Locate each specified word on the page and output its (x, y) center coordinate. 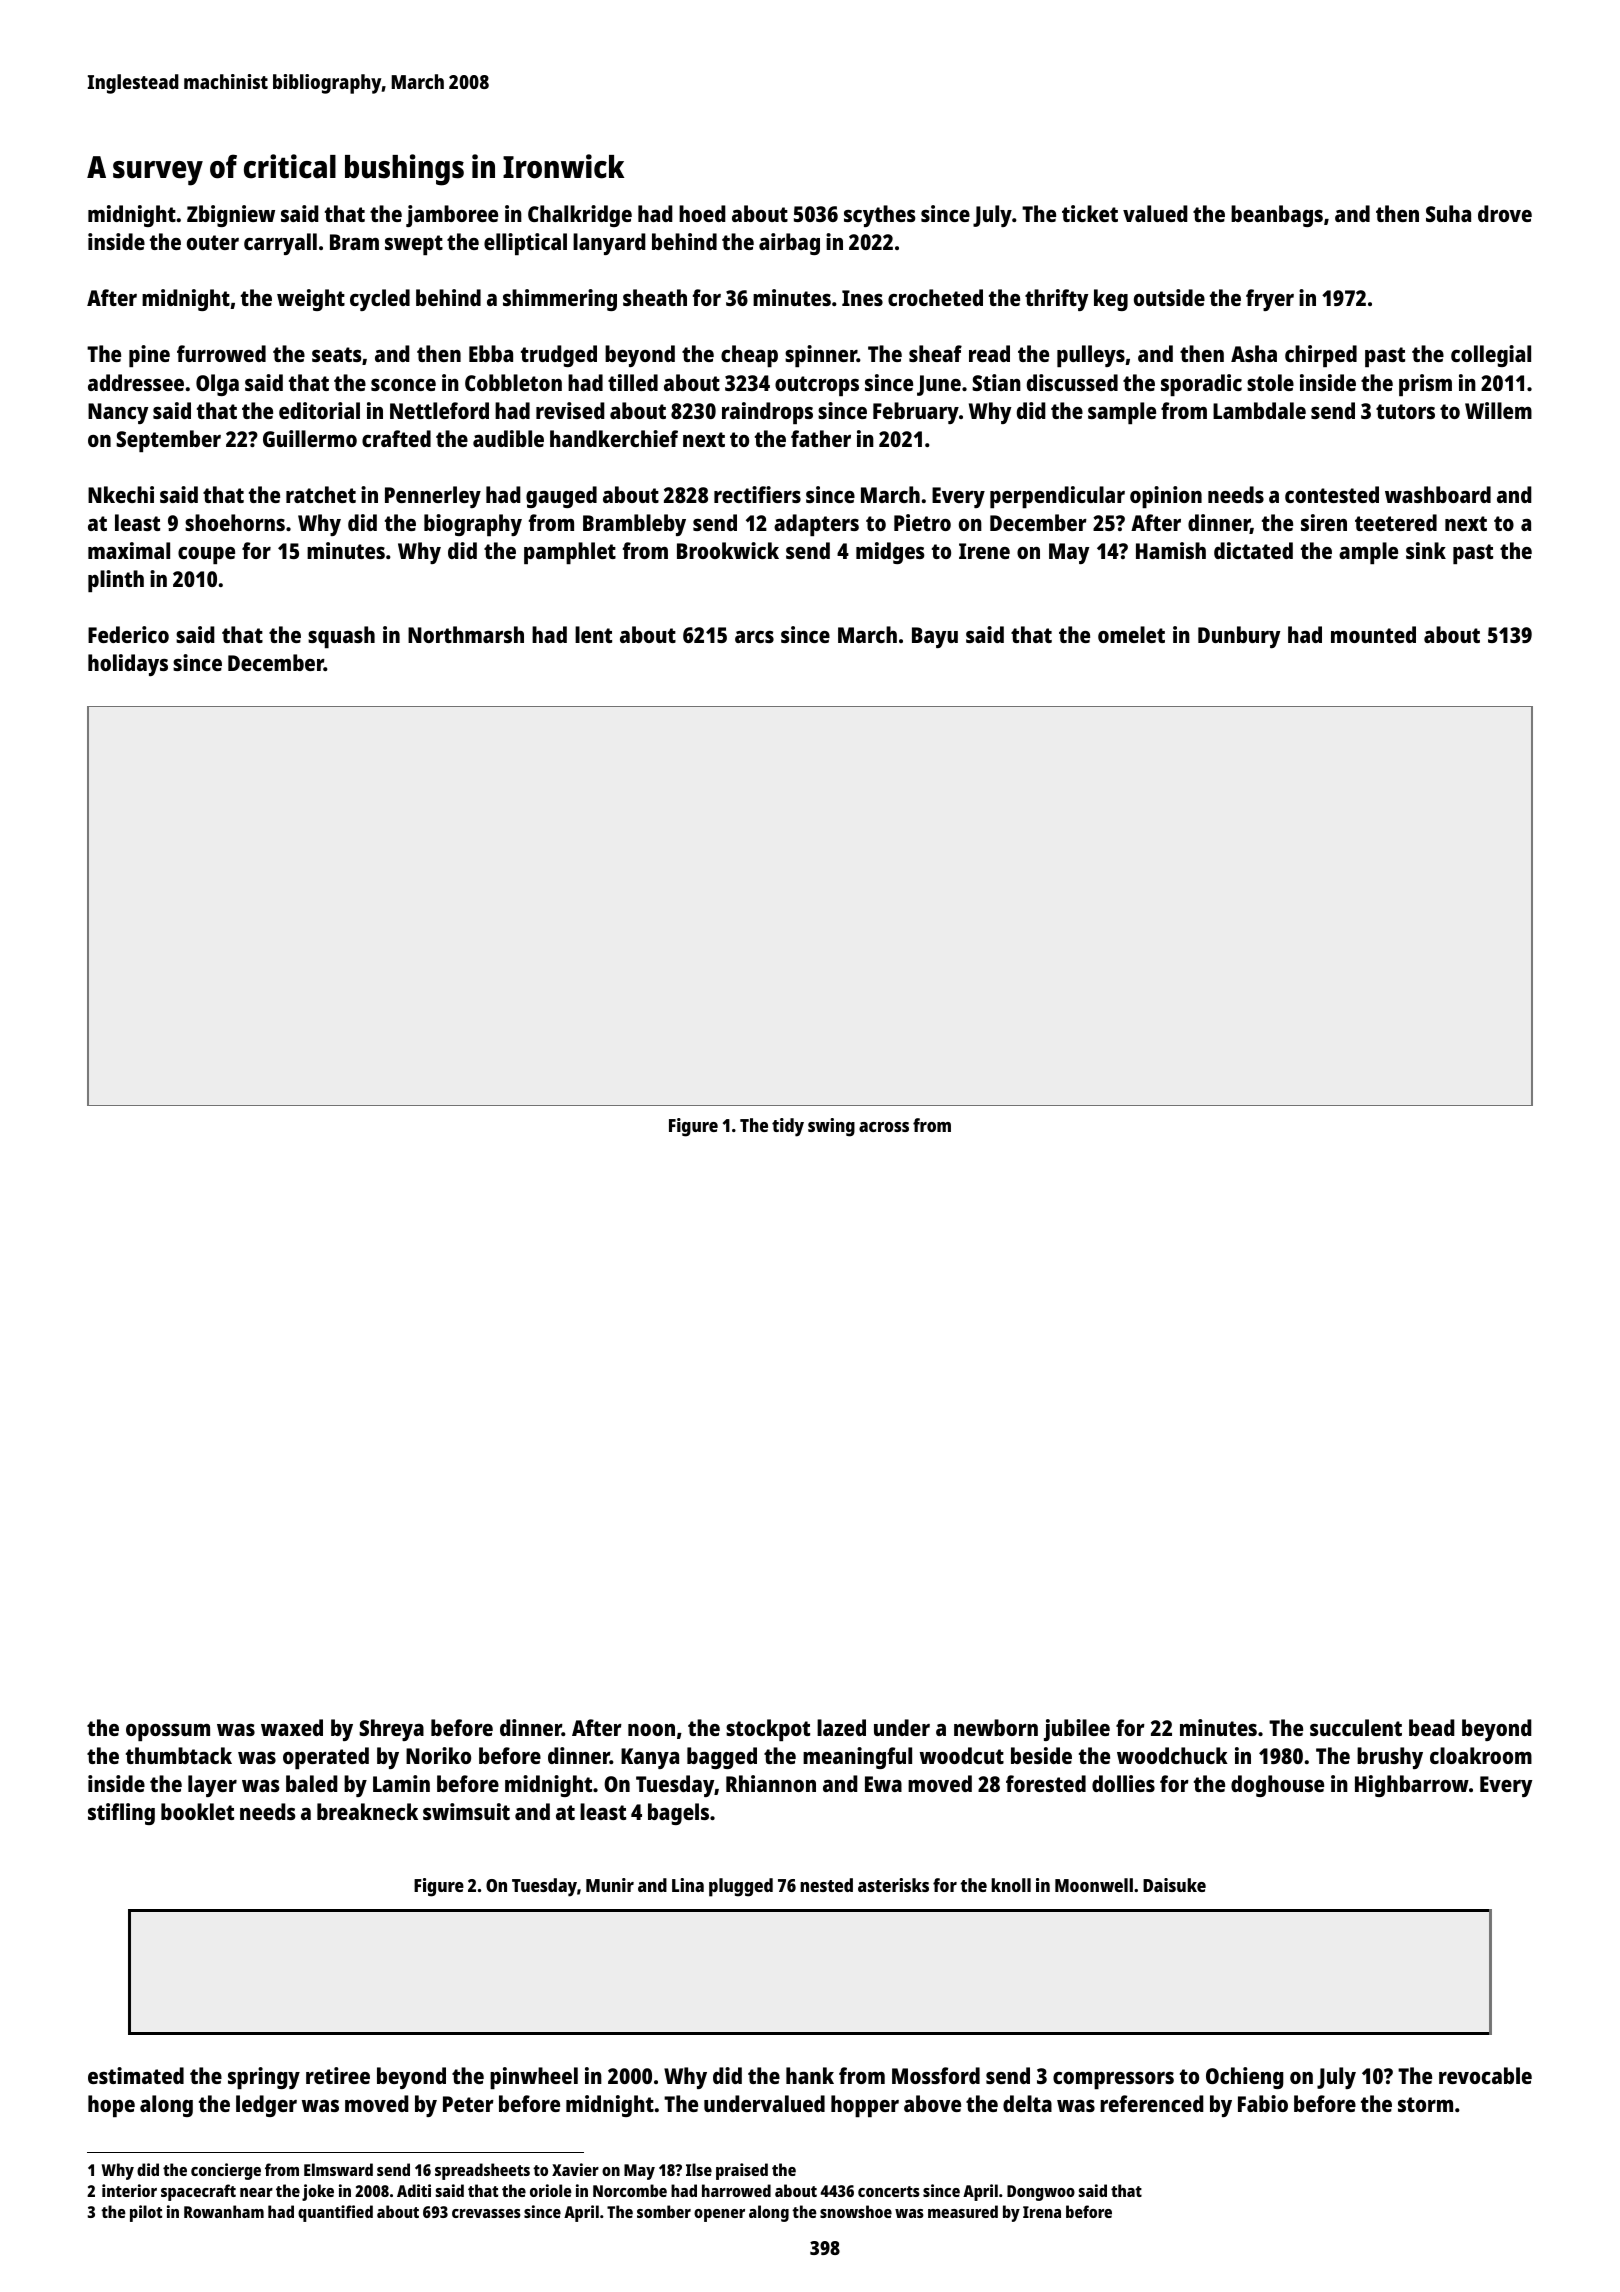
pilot (146, 2213)
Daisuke (1174, 1885)
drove (1505, 213)
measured (963, 2211)
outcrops (817, 386)
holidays (128, 665)
